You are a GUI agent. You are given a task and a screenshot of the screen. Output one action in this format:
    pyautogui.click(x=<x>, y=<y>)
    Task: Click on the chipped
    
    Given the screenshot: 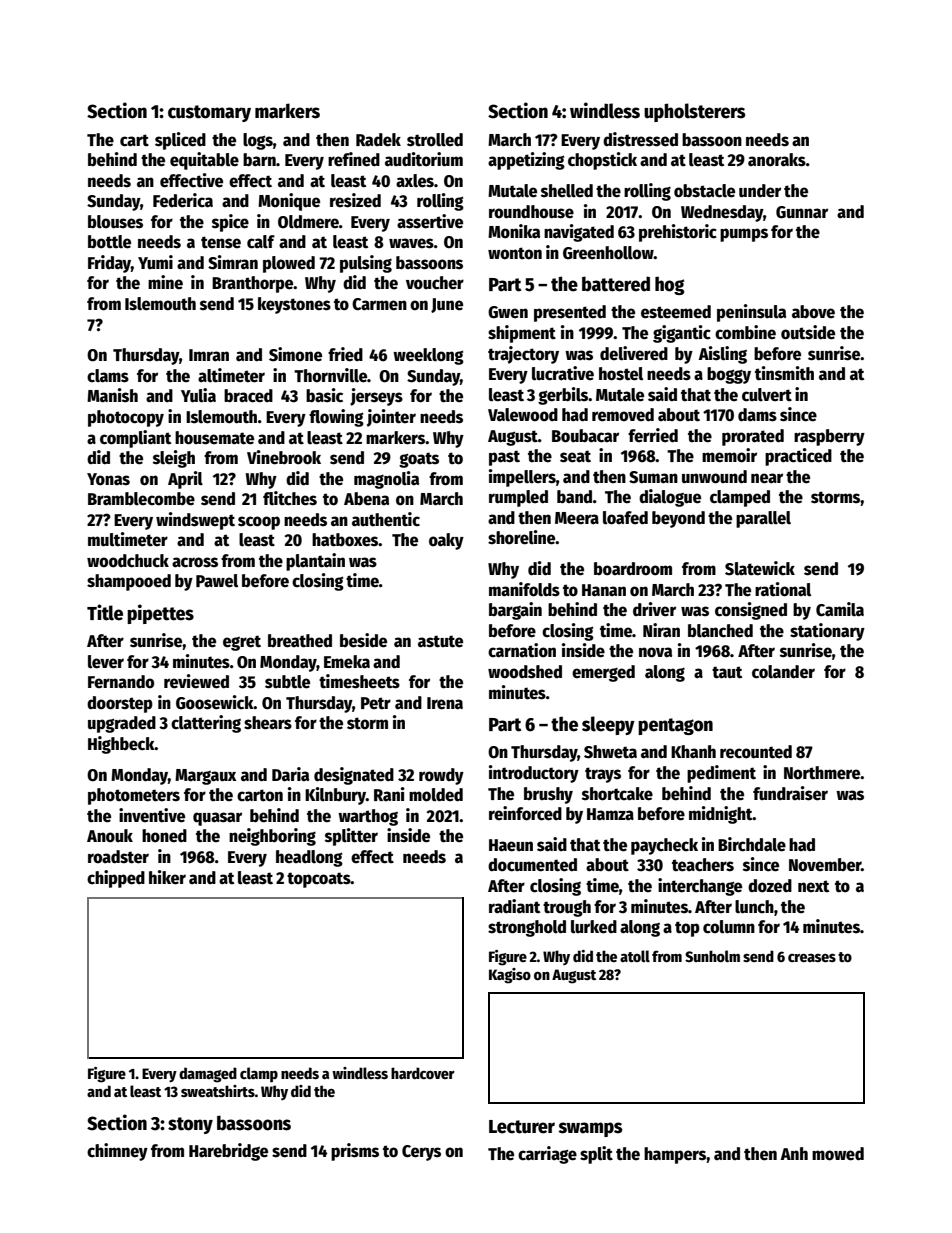 What is the action you would take?
    pyautogui.click(x=116, y=879)
